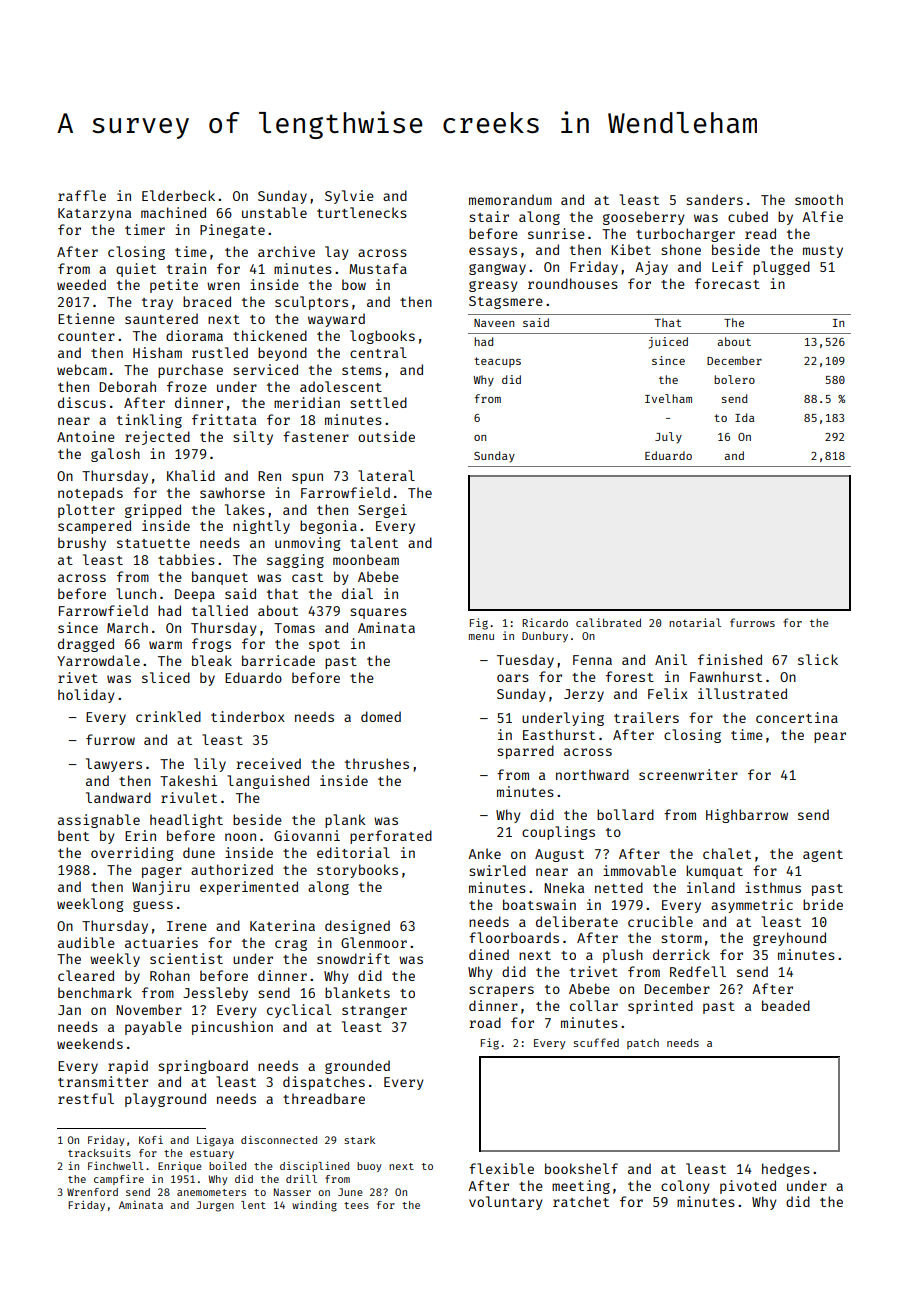  I want to click on squares, so click(378, 613).
